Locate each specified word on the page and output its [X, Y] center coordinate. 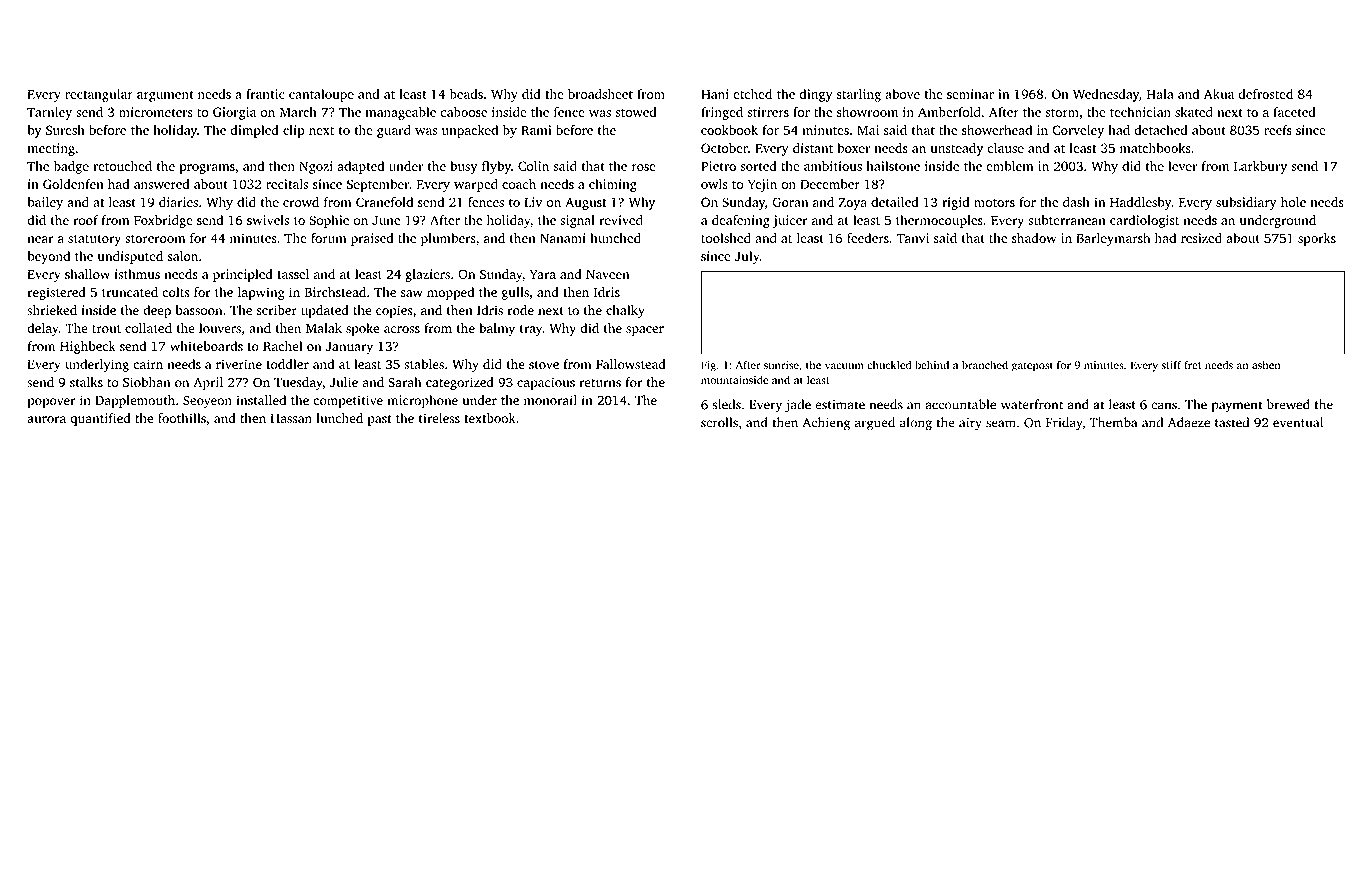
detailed [894, 202]
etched [752, 94]
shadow [1034, 238]
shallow [87, 274]
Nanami [563, 238]
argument [165, 96]
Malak [324, 328]
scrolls [719, 422]
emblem [1009, 166]
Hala [1160, 94]
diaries [178, 202]
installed [261, 400]
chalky [625, 311]
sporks [1317, 239]
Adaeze [1189, 422]
